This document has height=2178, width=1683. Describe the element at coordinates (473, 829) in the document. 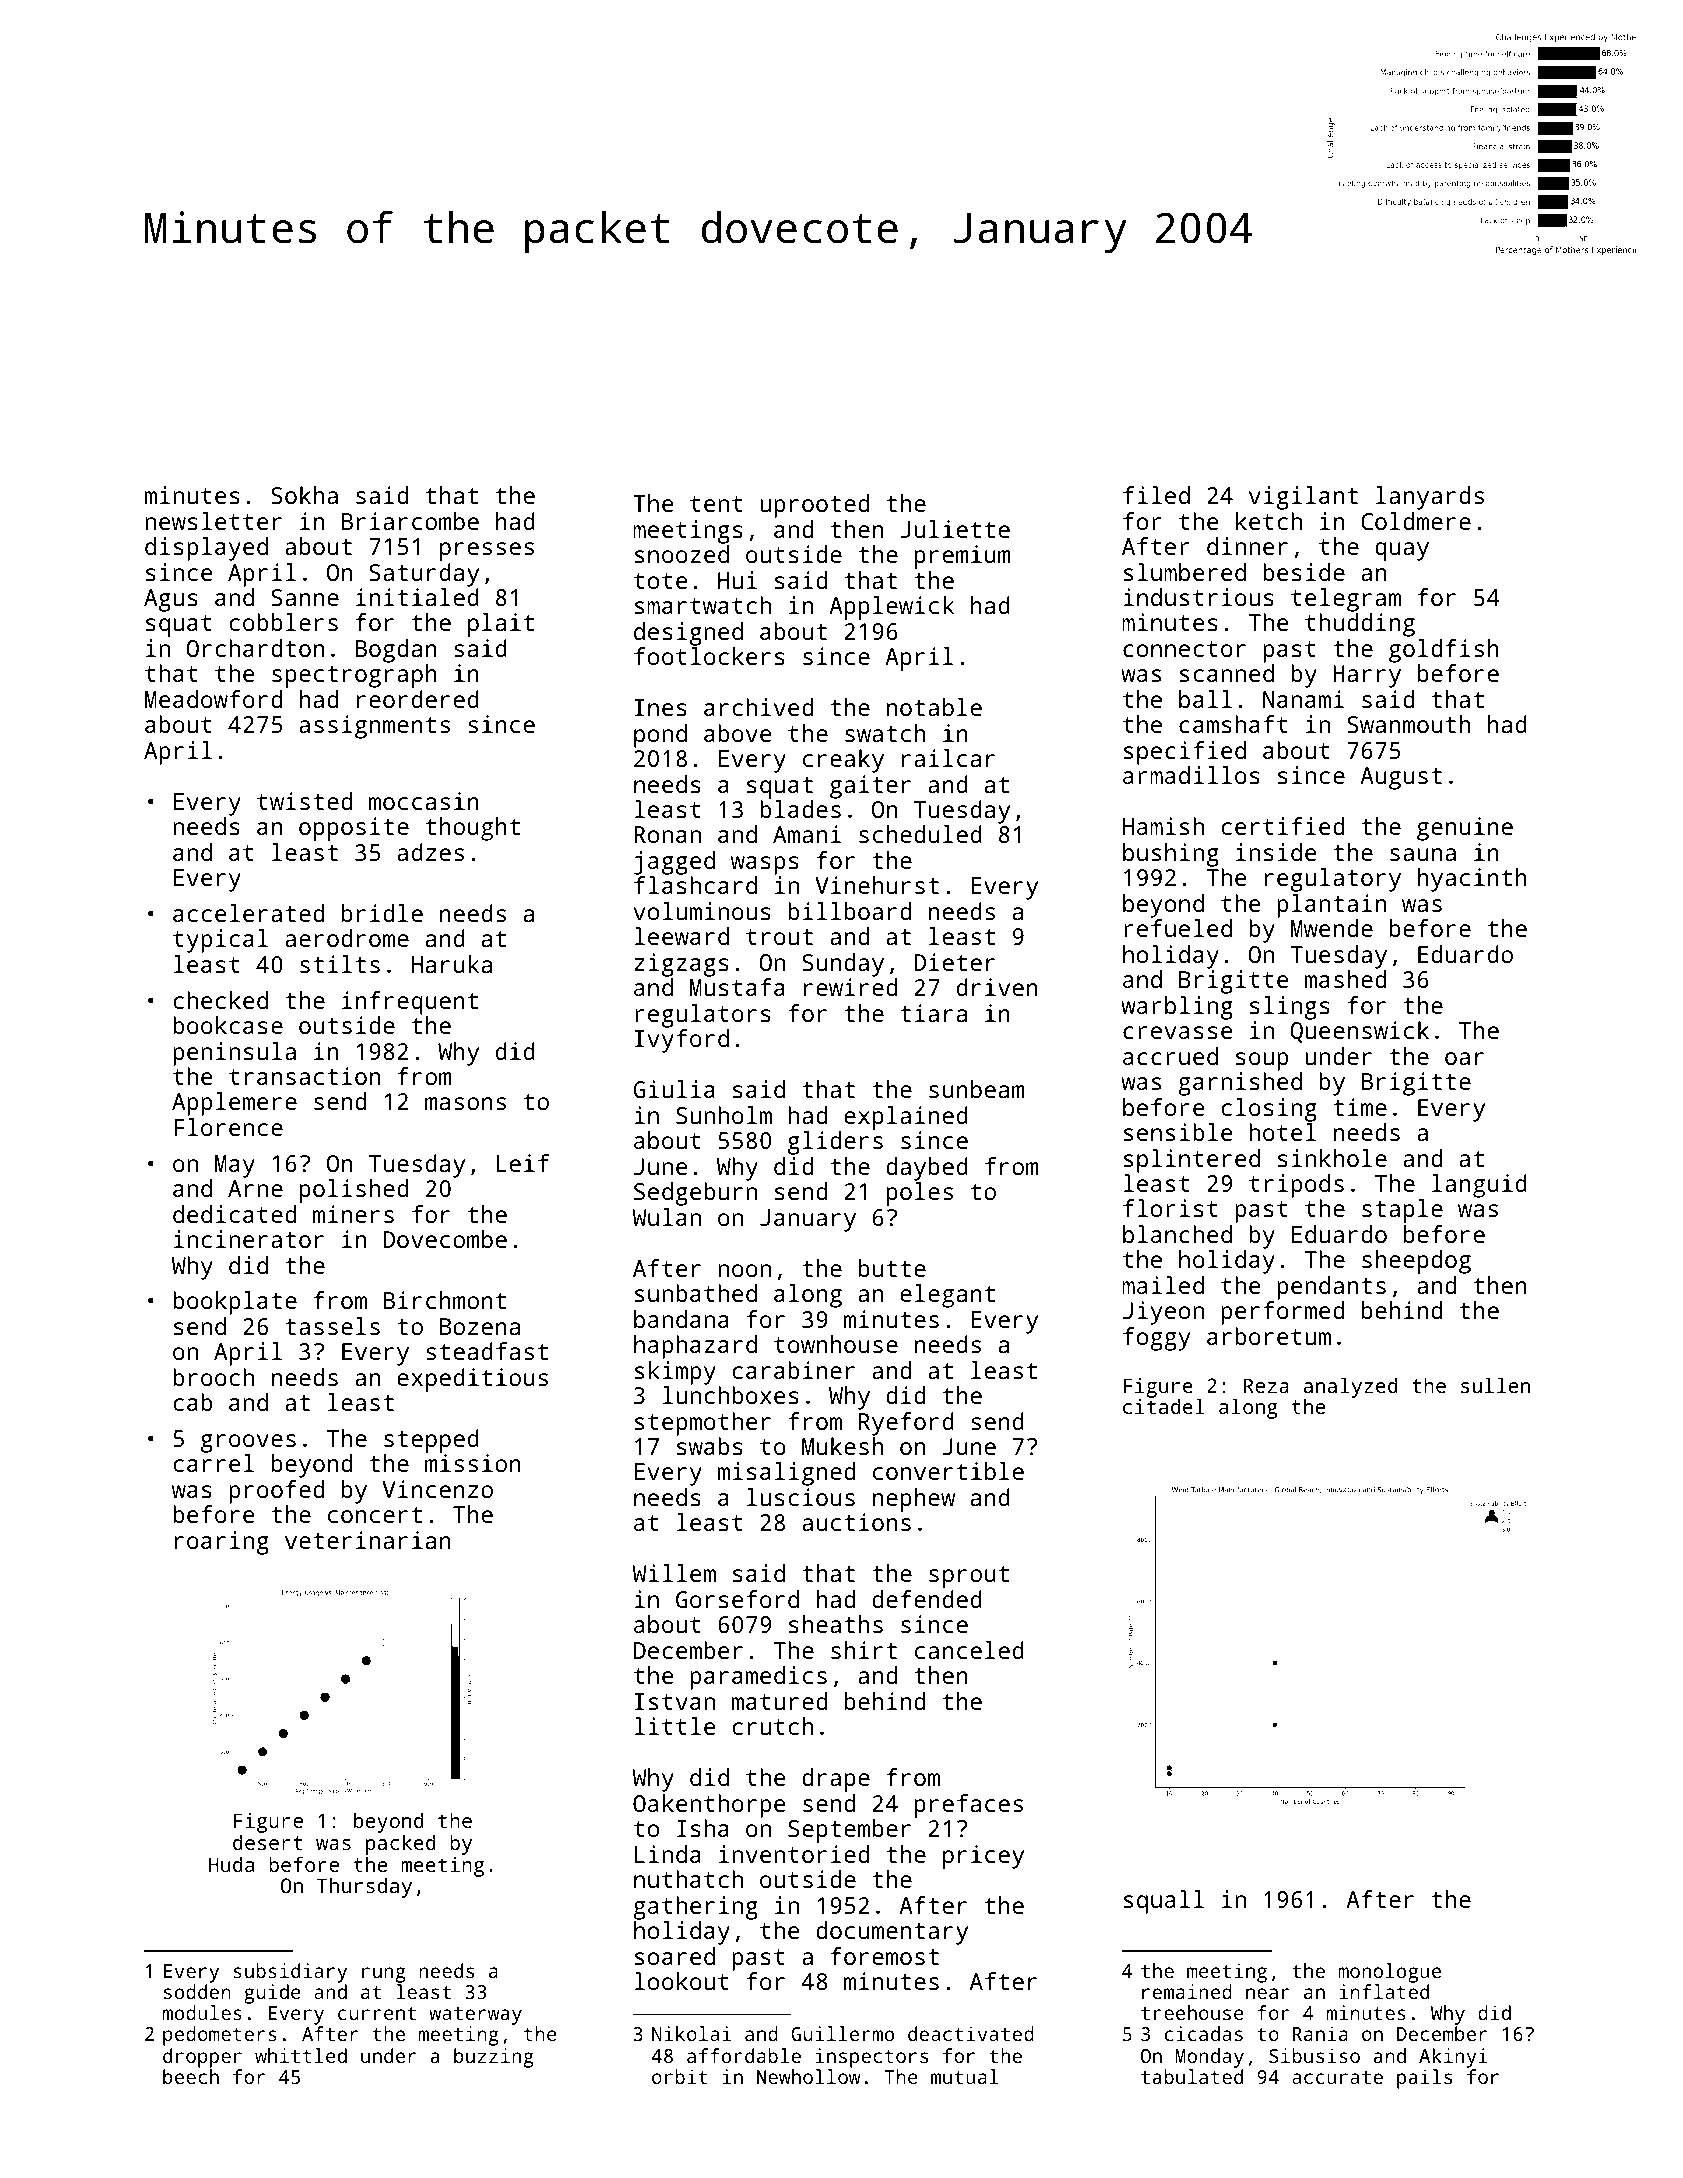

I see `thought` at that location.
